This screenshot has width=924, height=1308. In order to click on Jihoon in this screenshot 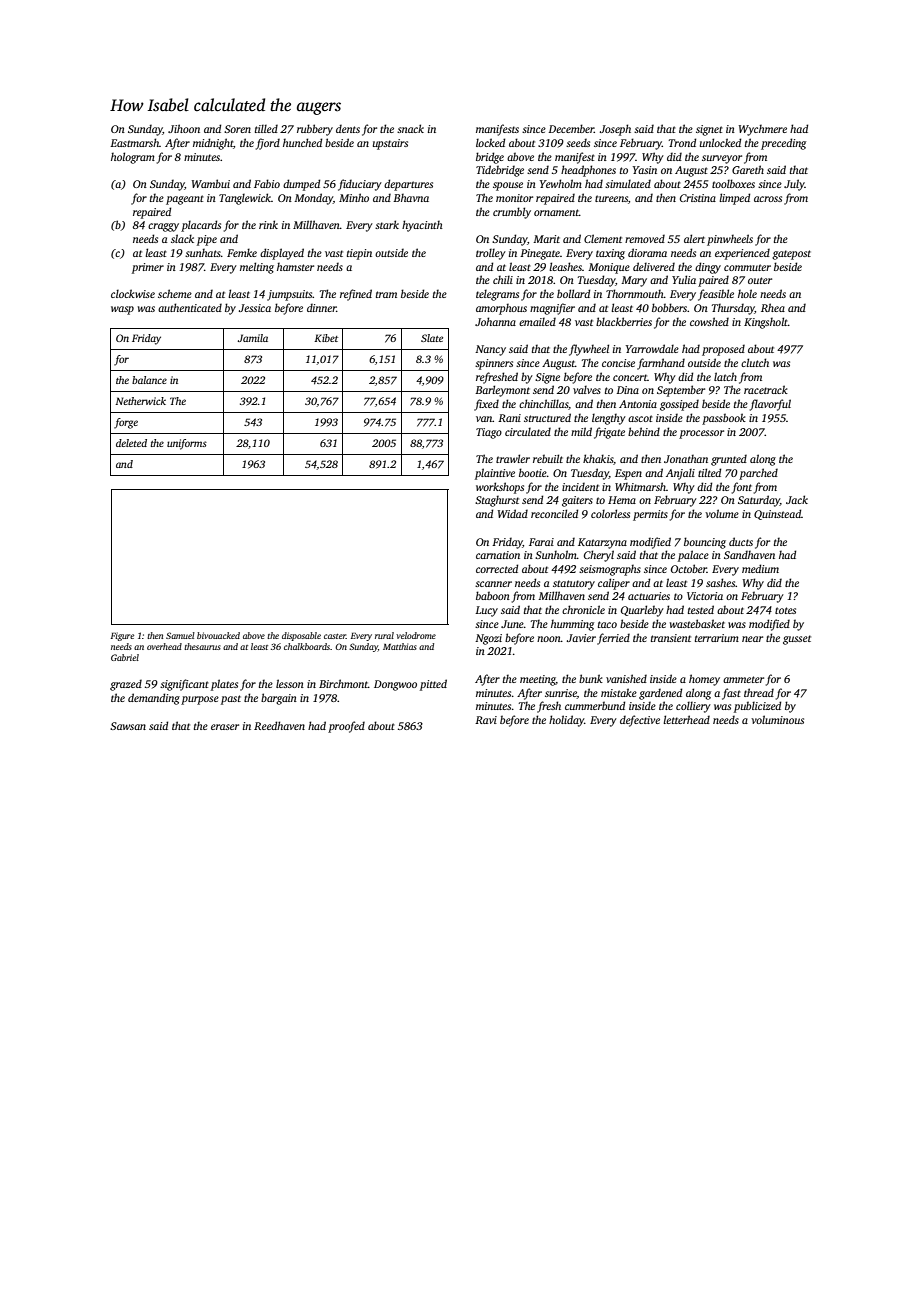, I will do `click(184, 128)`.
